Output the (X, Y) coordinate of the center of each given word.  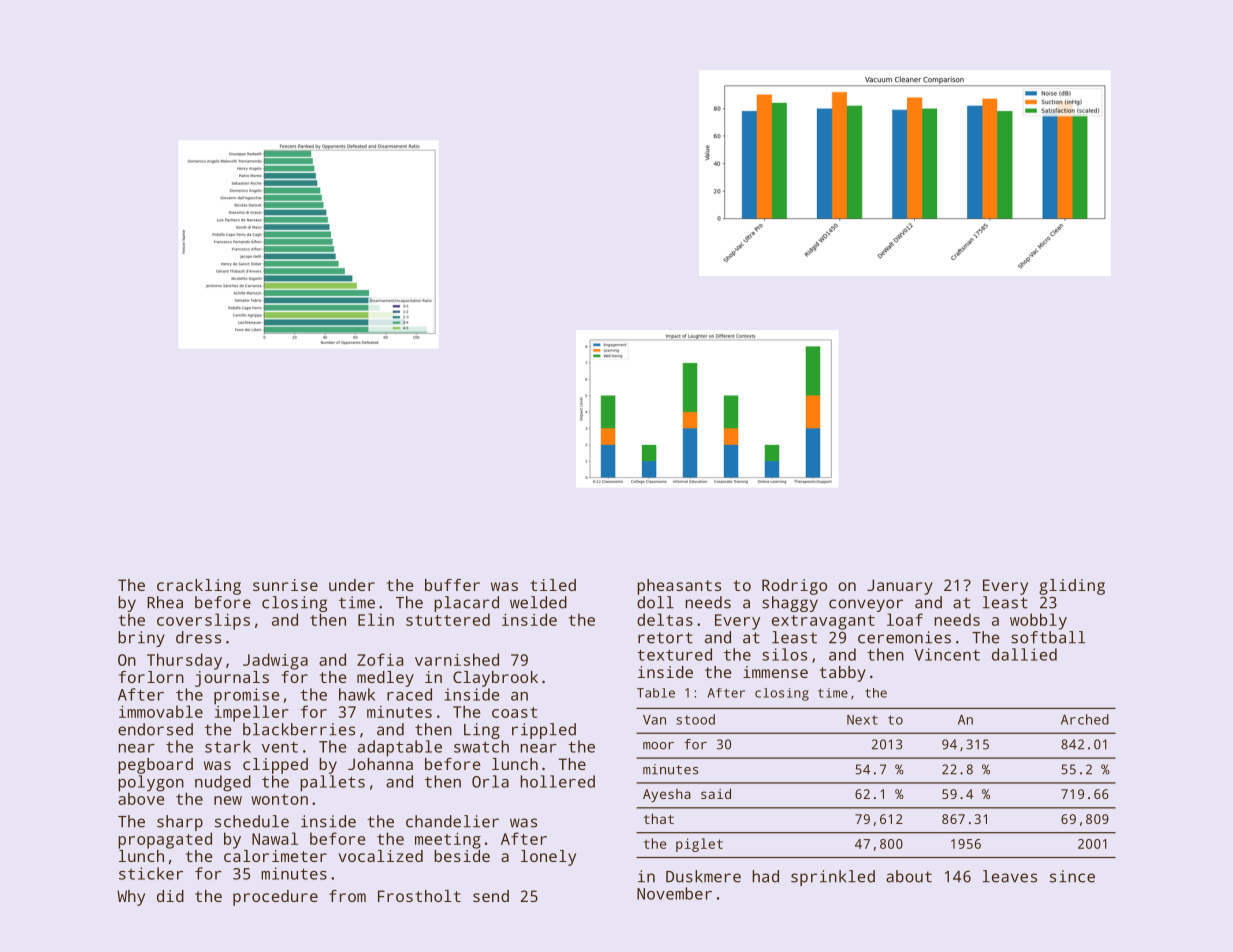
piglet (699, 845)
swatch (481, 746)
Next (862, 720)
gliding (1072, 587)
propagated (165, 840)
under (352, 585)
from (347, 896)
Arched (1085, 719)
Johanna (380, 764)
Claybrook (495, 679)
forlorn (151, 677)
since (1072, 876)
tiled (553, 585)
